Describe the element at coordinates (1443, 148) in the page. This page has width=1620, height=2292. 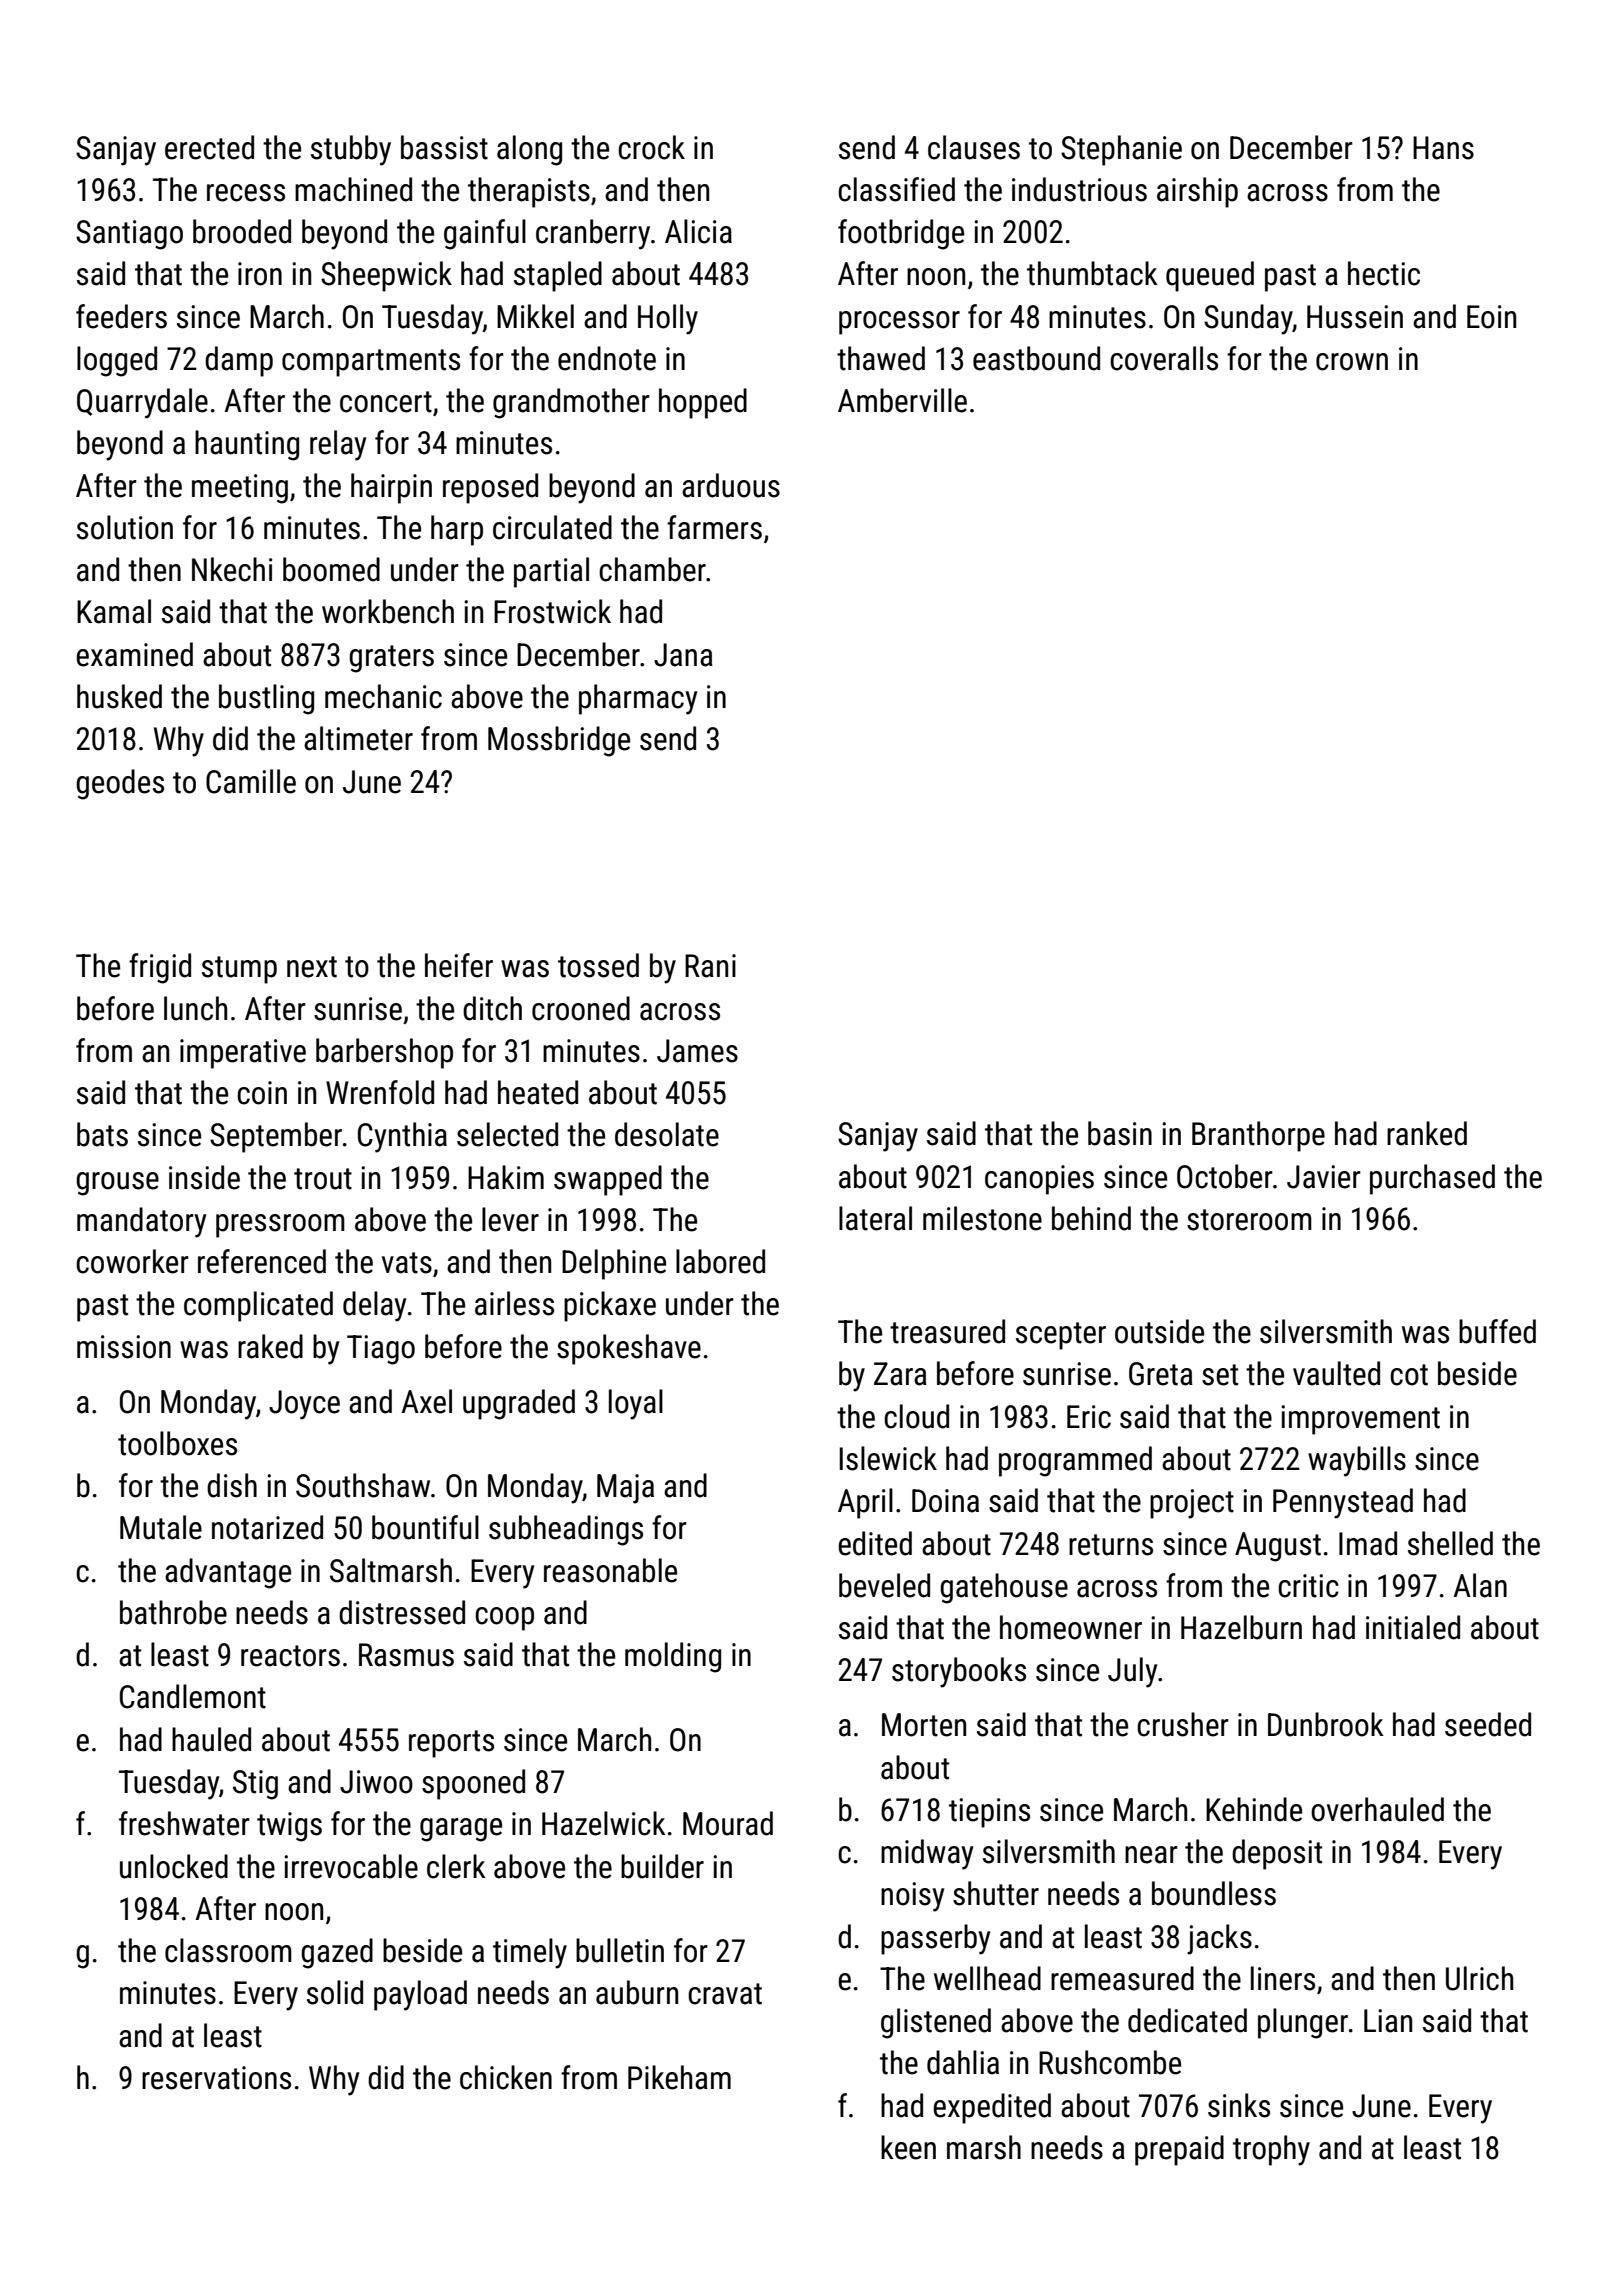
I see `Hans` at that location.
